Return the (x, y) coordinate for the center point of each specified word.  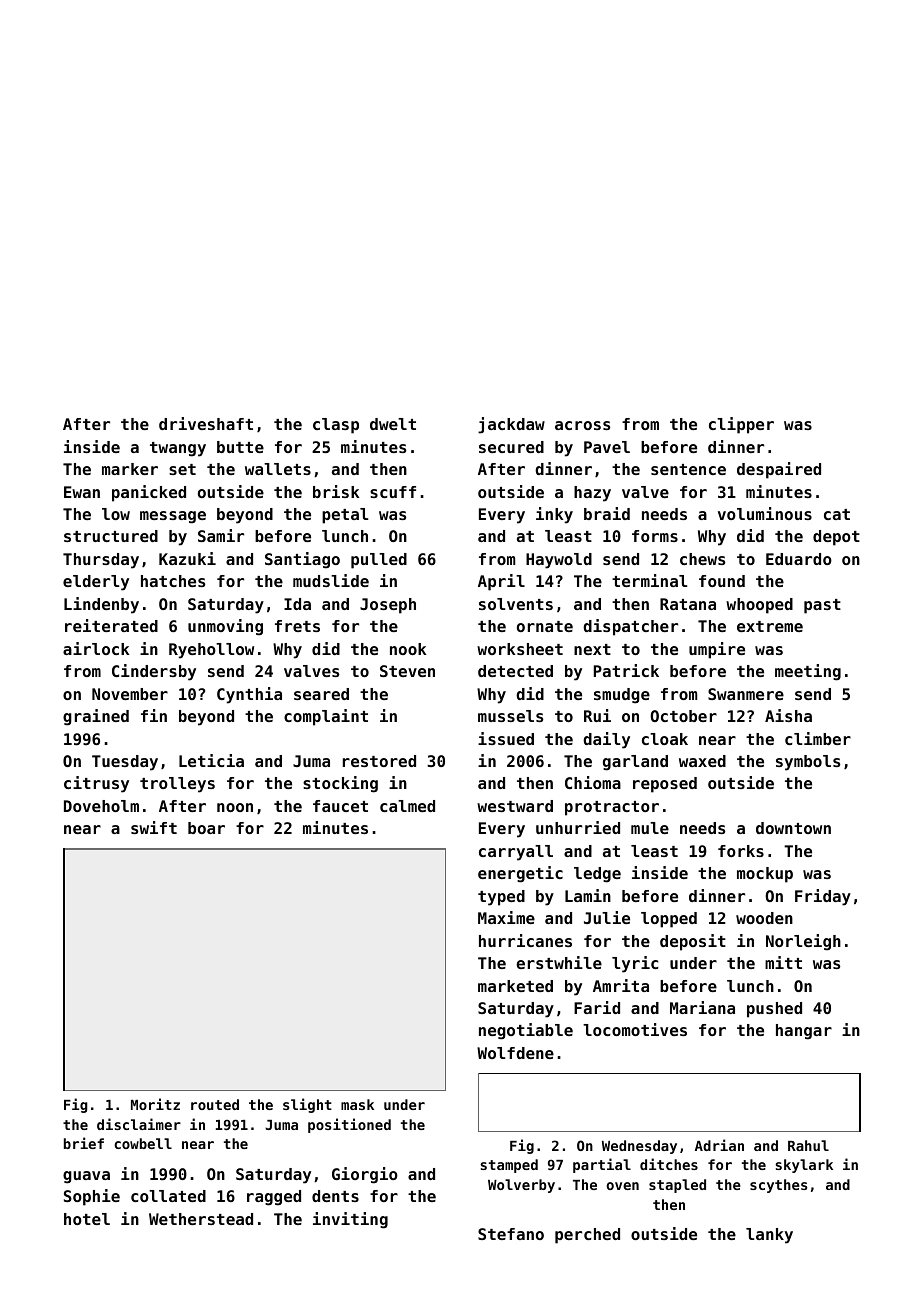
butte (240, 447)
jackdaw (511, 425)
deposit (693, 942)
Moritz (155, 1104)
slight (307, 1105)
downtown (793, 828)
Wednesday (639, 1147)
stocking (340, 784)
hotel (87, 1219)
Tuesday (125, 763)
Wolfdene (515, 1053)
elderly (96, 583)
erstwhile (559, 962)
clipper (741, 425)
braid (607, 513)
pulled (379, 561)
